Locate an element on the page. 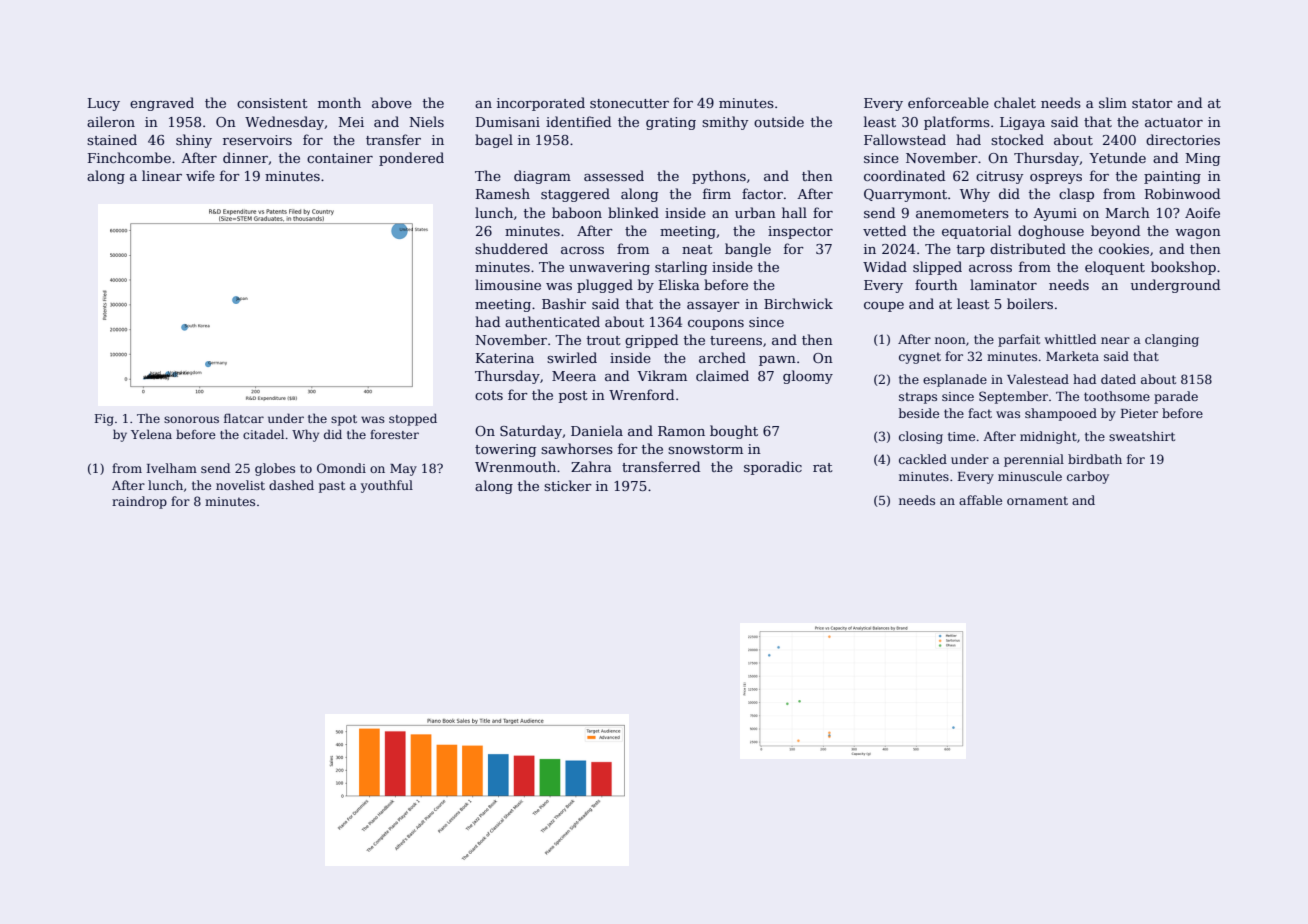 The width and height of the page is (1308, 924). staggered is located at coordinates (575, 195).
